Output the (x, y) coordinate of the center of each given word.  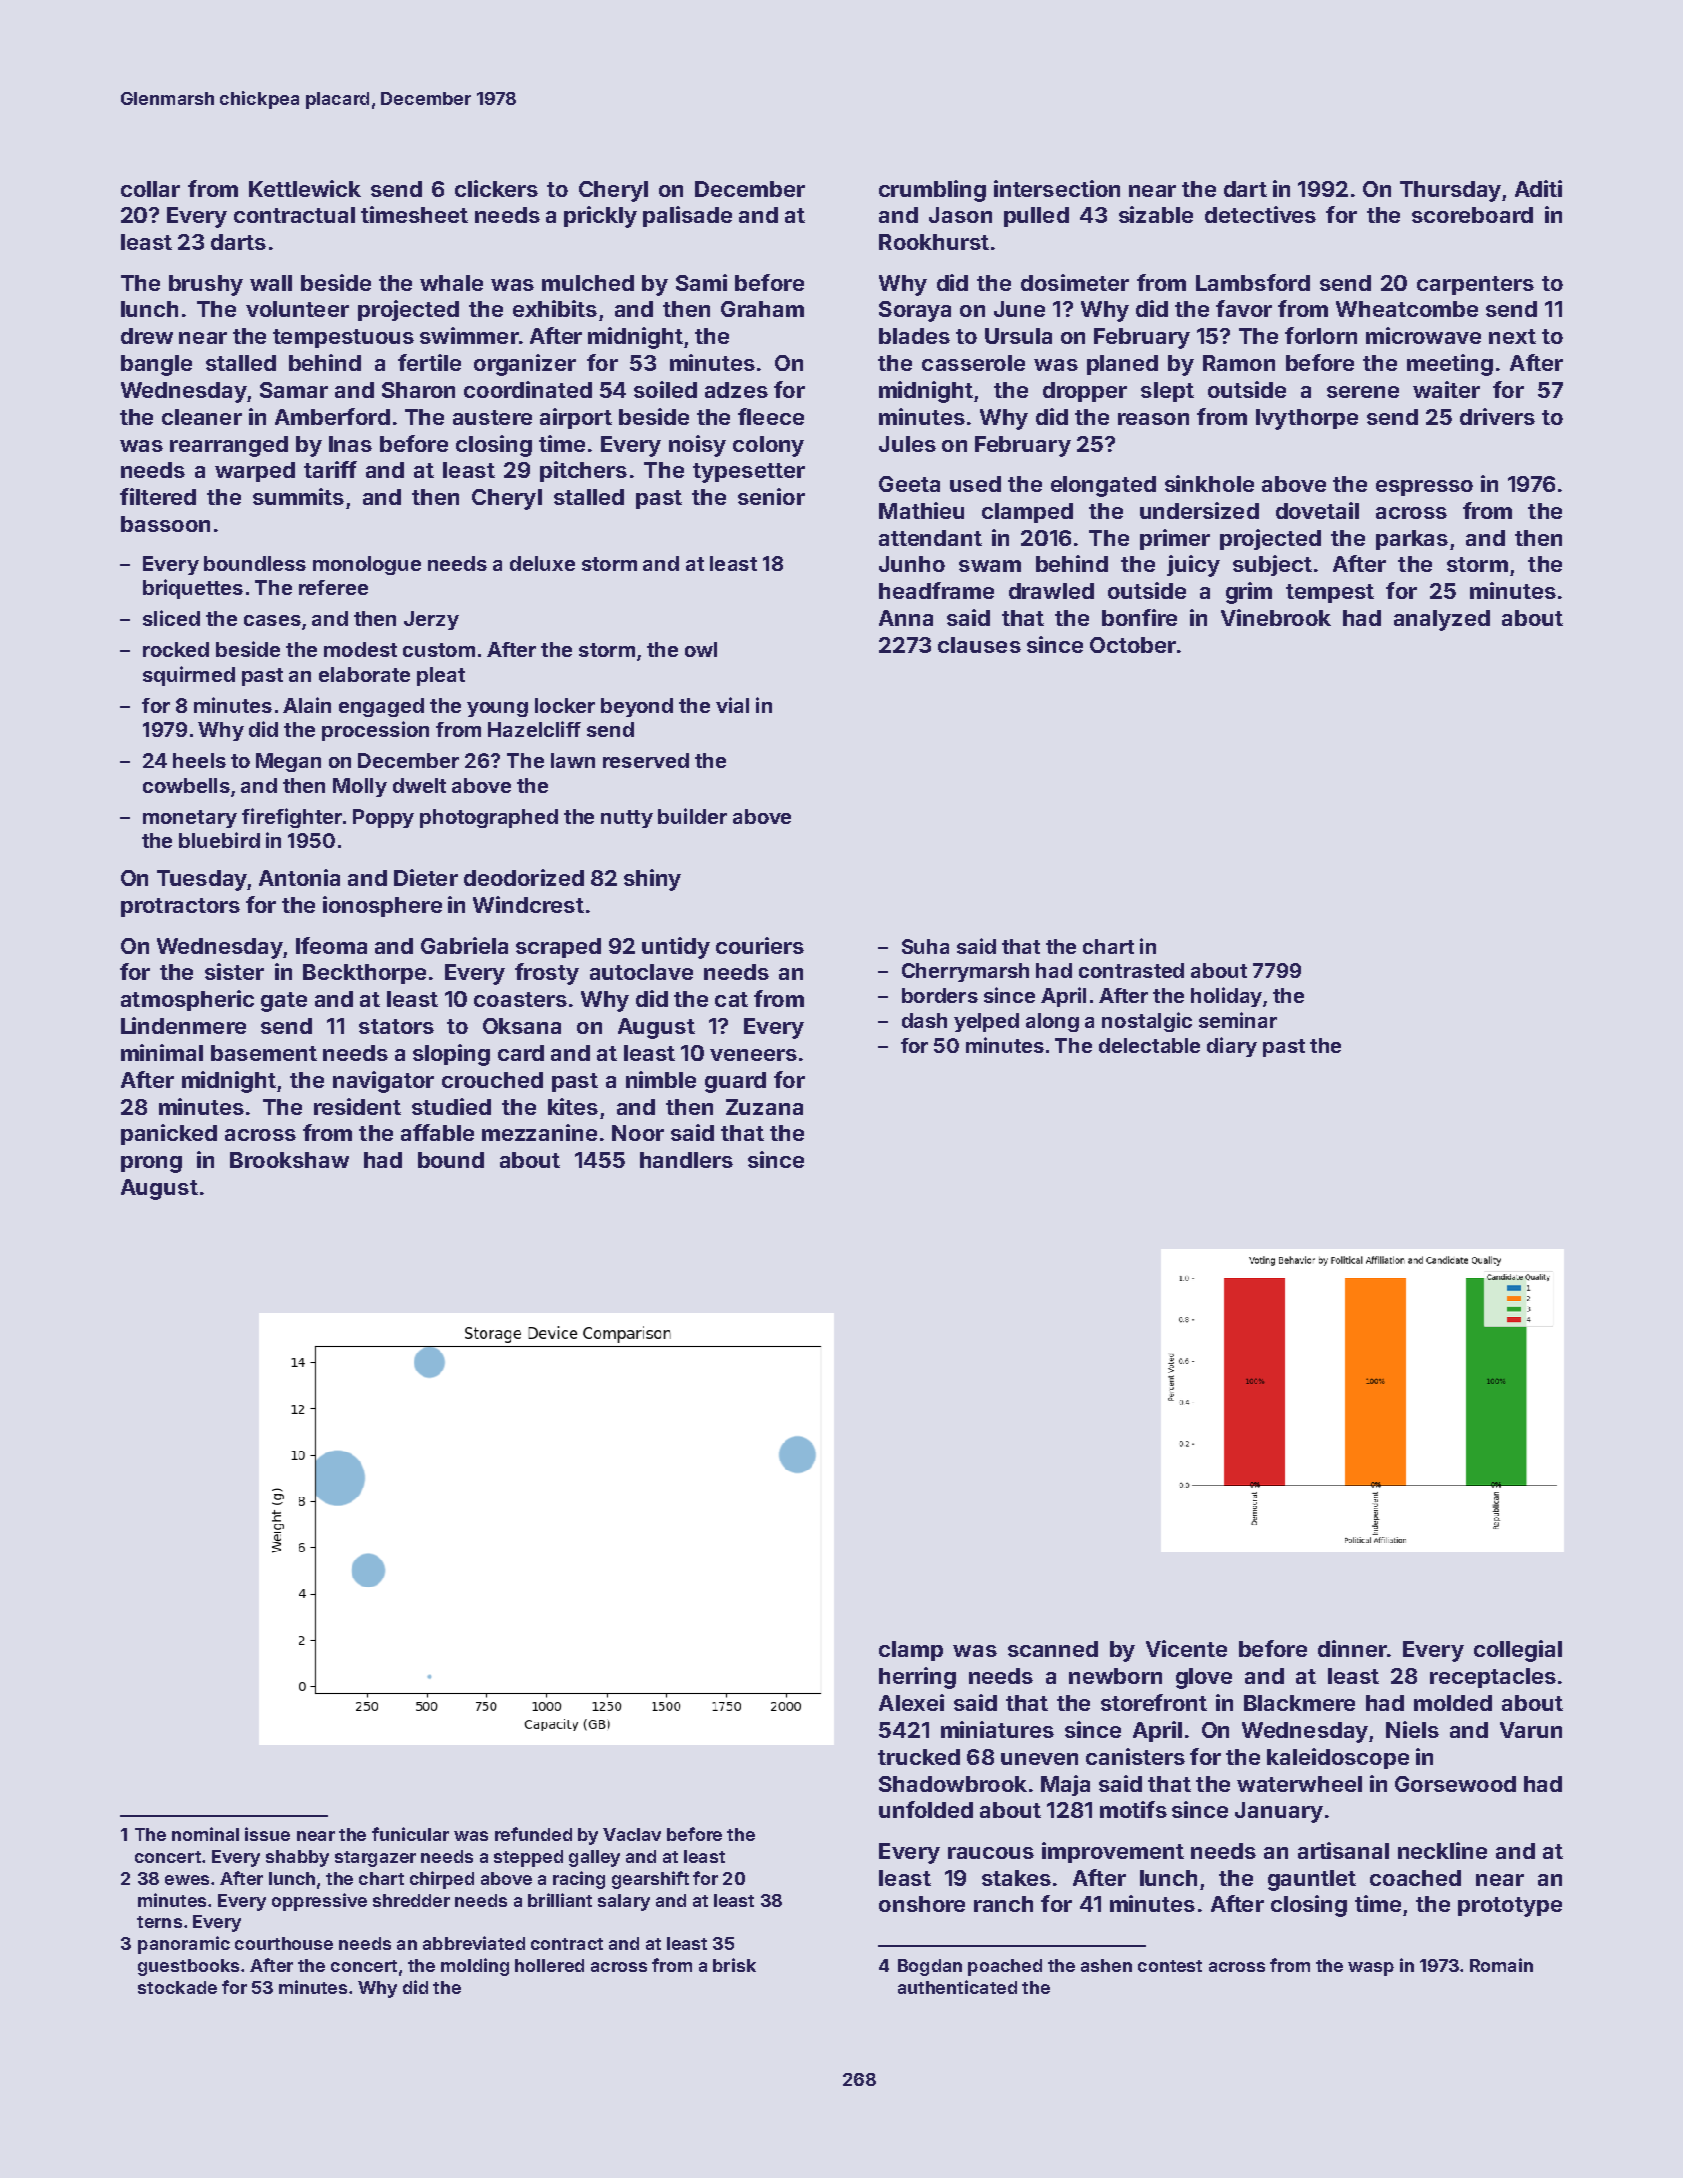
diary (1232, 1047)
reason (1153, 419)
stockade (177, 1987)
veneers (753, 1055)
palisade (687, 216)
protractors (180, 907)
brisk (734, 1965)
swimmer (469, 335)
